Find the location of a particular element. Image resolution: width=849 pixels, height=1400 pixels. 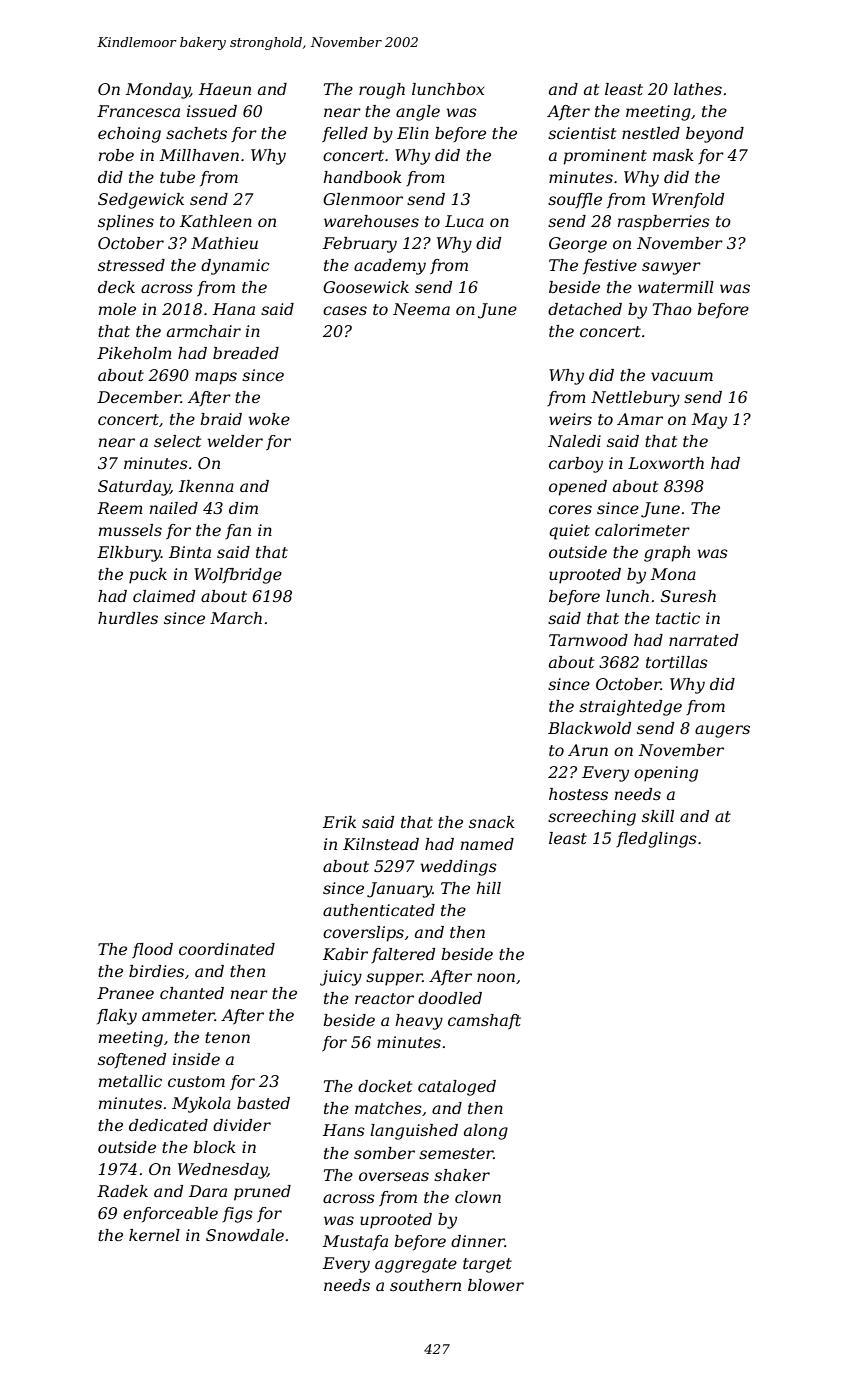

Dara is located at coordinates (208, 1191).
